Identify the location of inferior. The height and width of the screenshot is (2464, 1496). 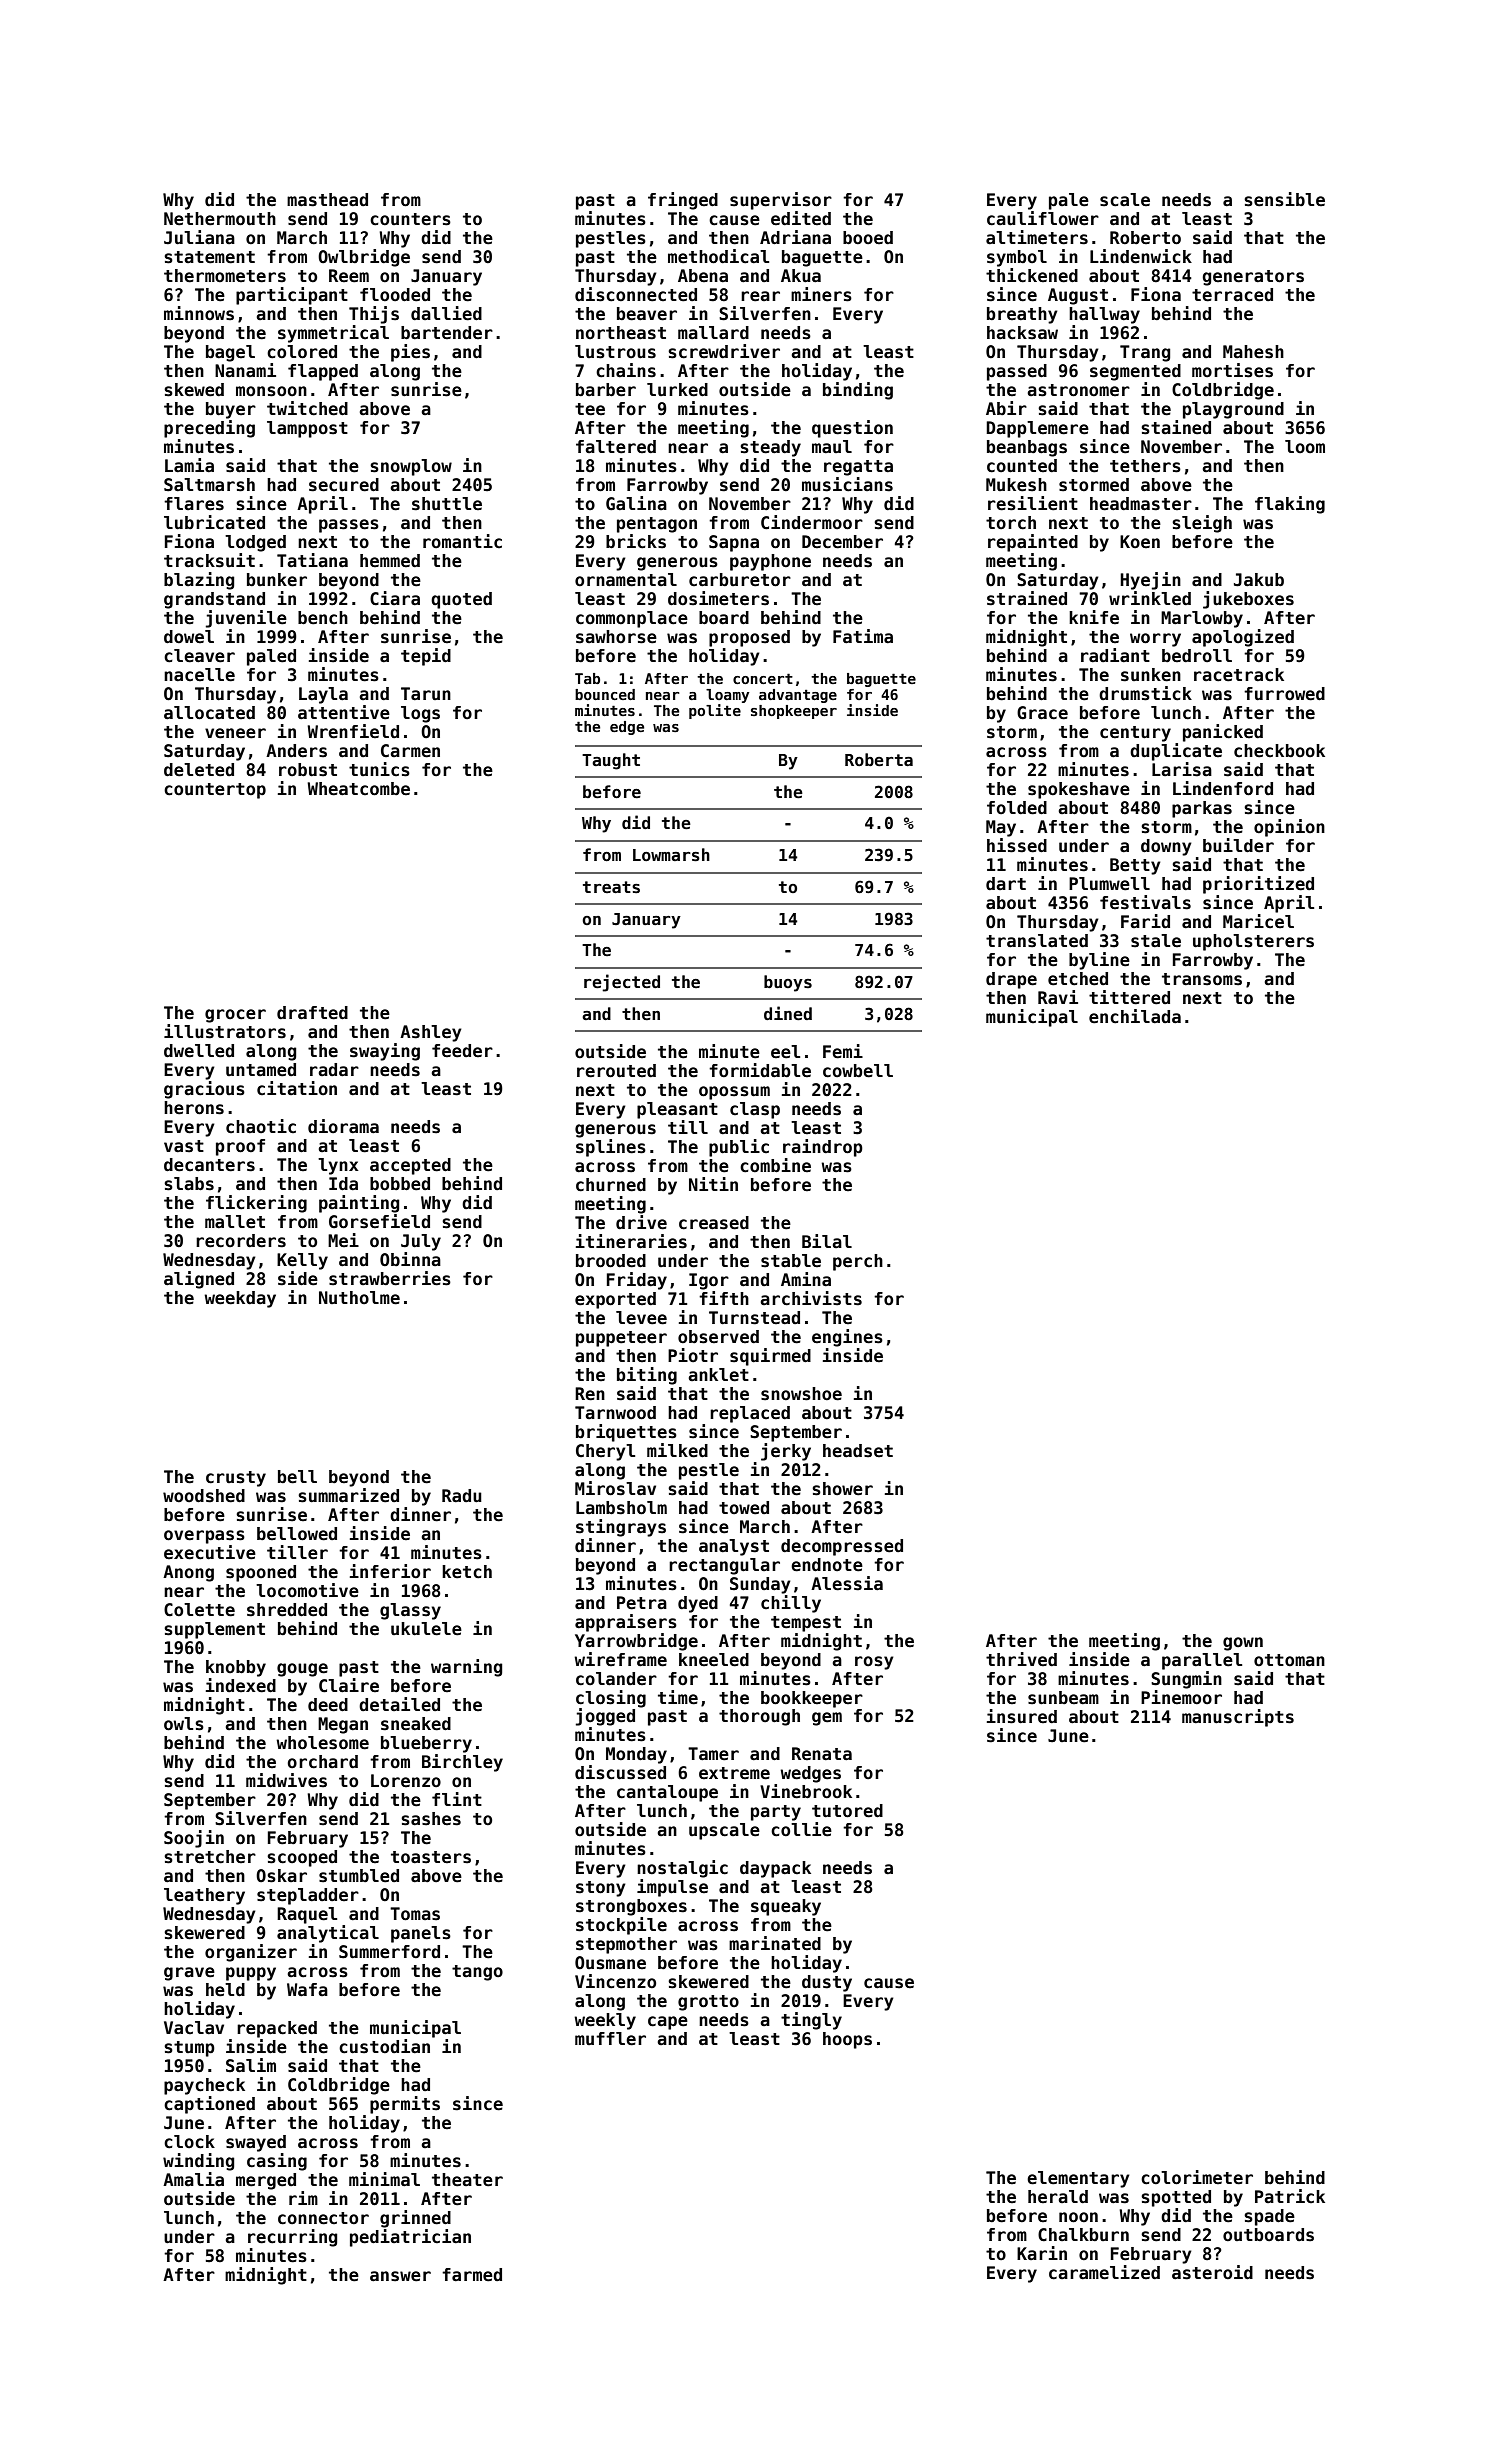
(390, 1571).
